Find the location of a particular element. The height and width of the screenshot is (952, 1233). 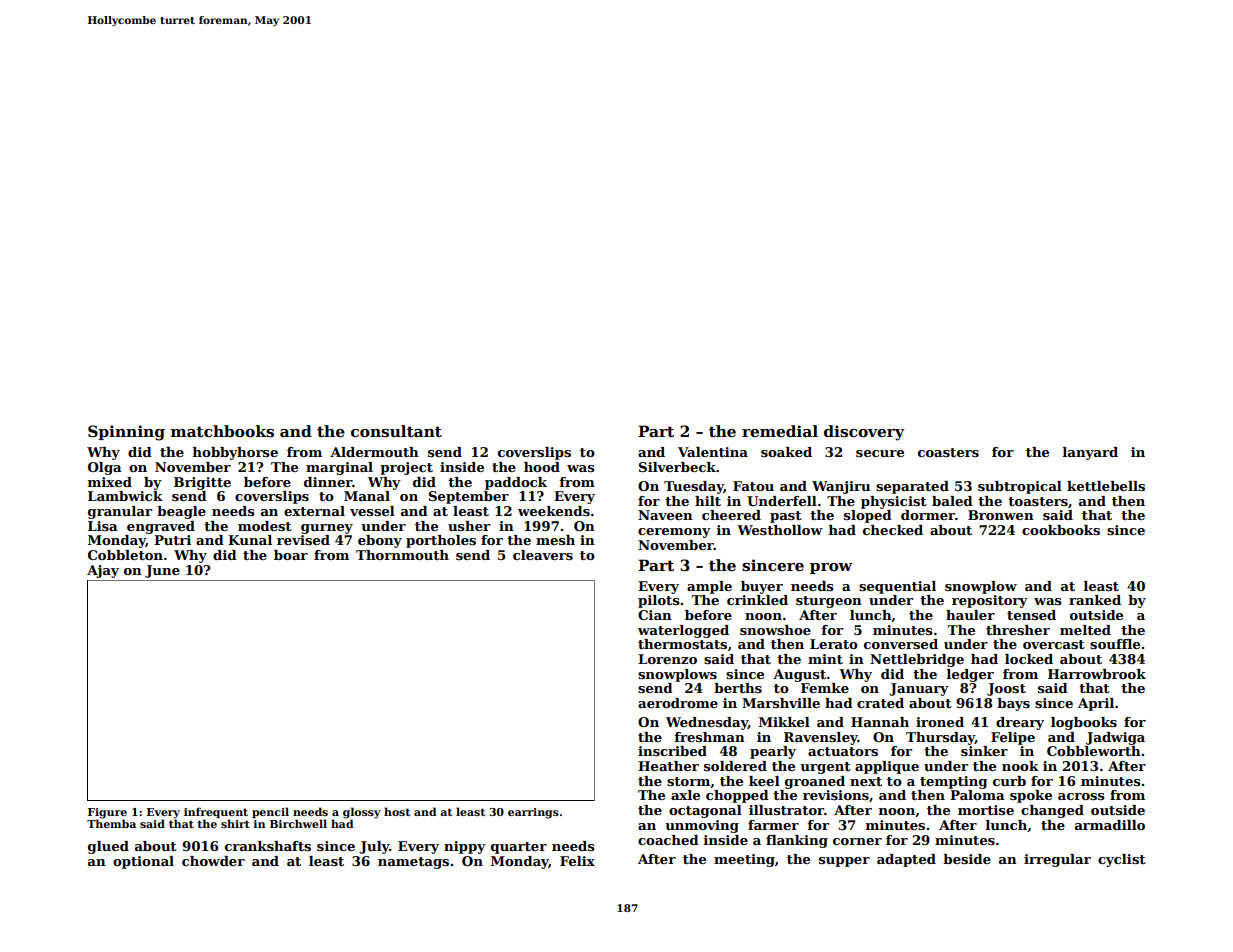

ranked is located at coordinates (1095, 600).
